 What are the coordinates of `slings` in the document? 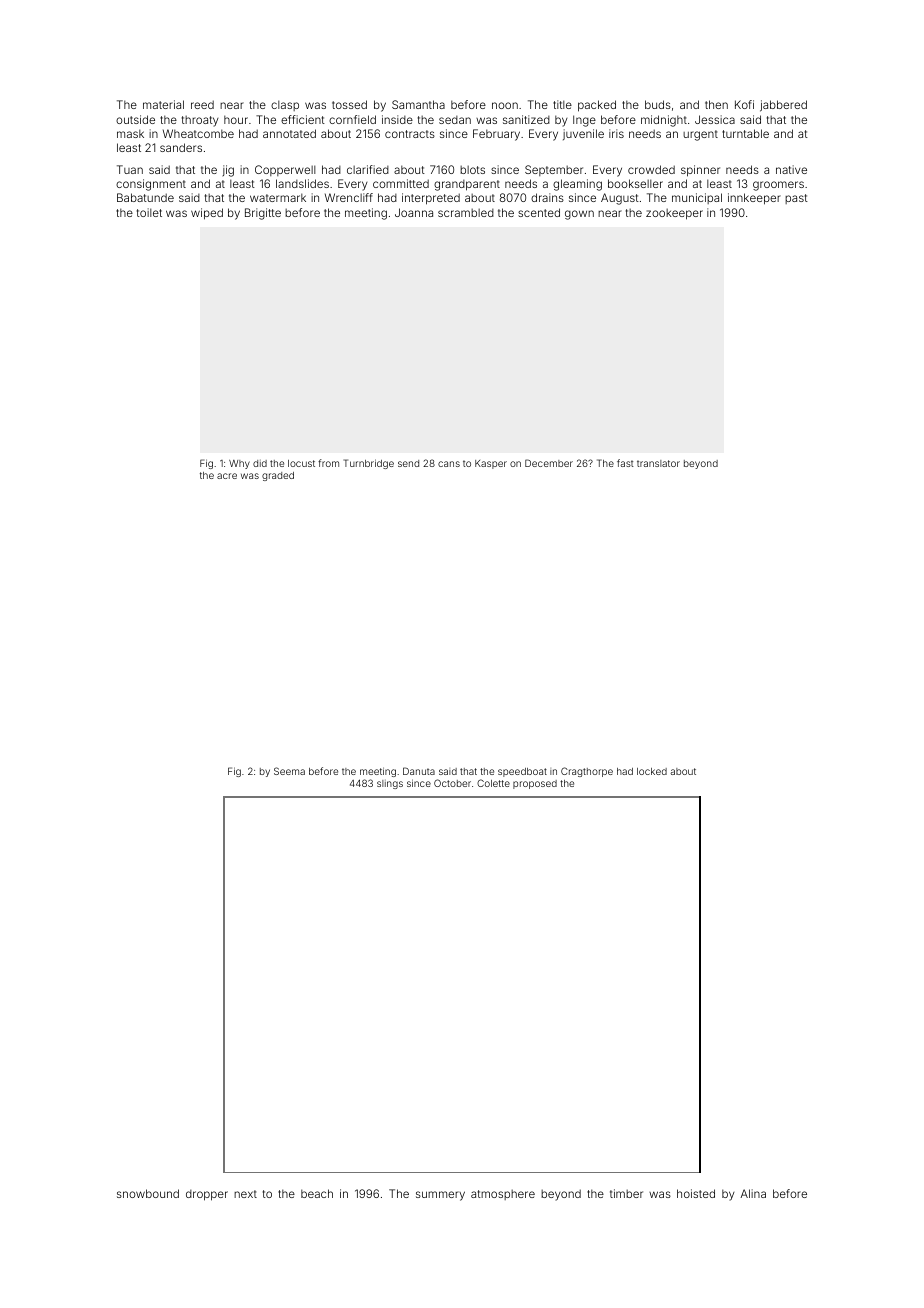 It's located at (390, 784).
